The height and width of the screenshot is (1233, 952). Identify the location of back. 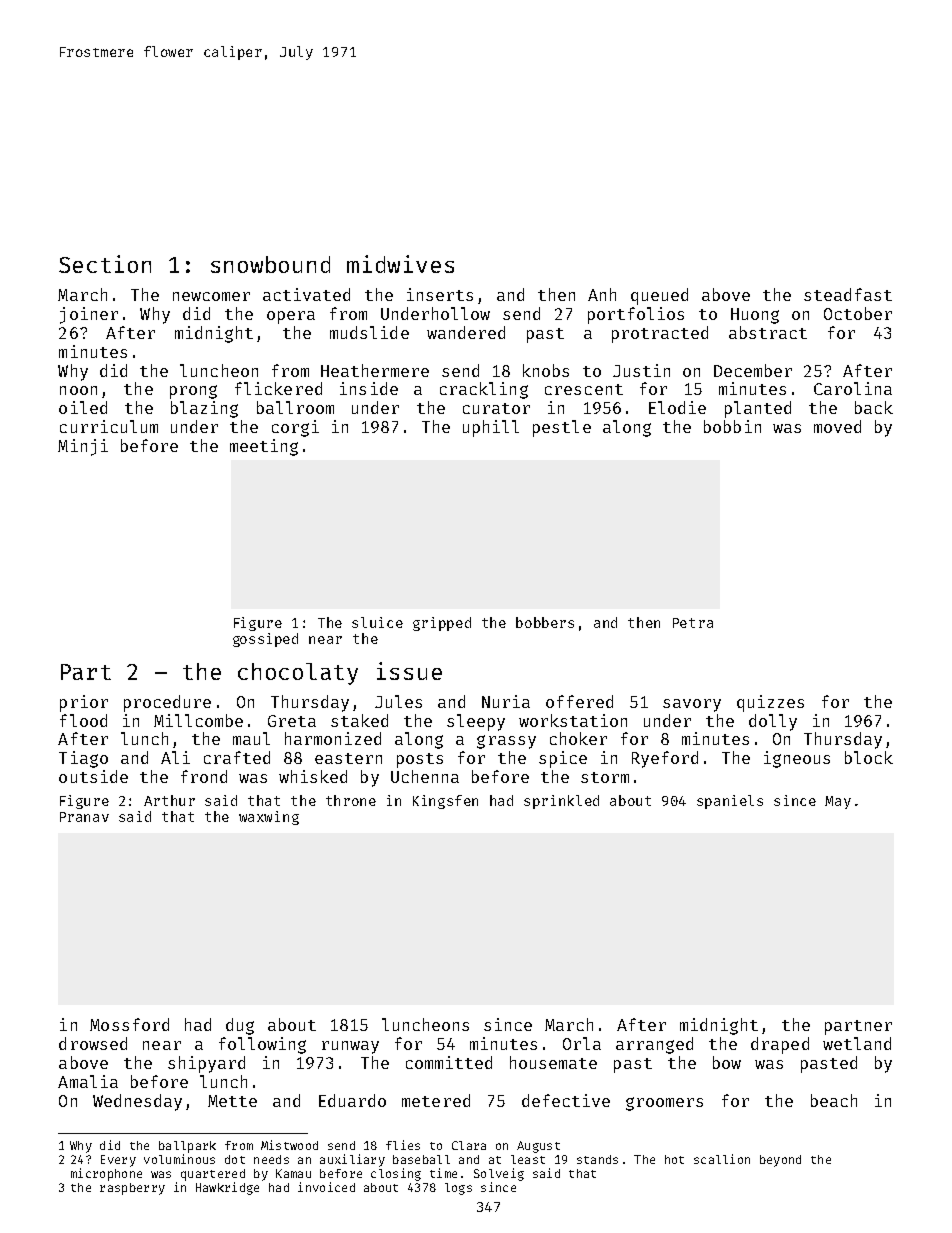
(874, 407).
